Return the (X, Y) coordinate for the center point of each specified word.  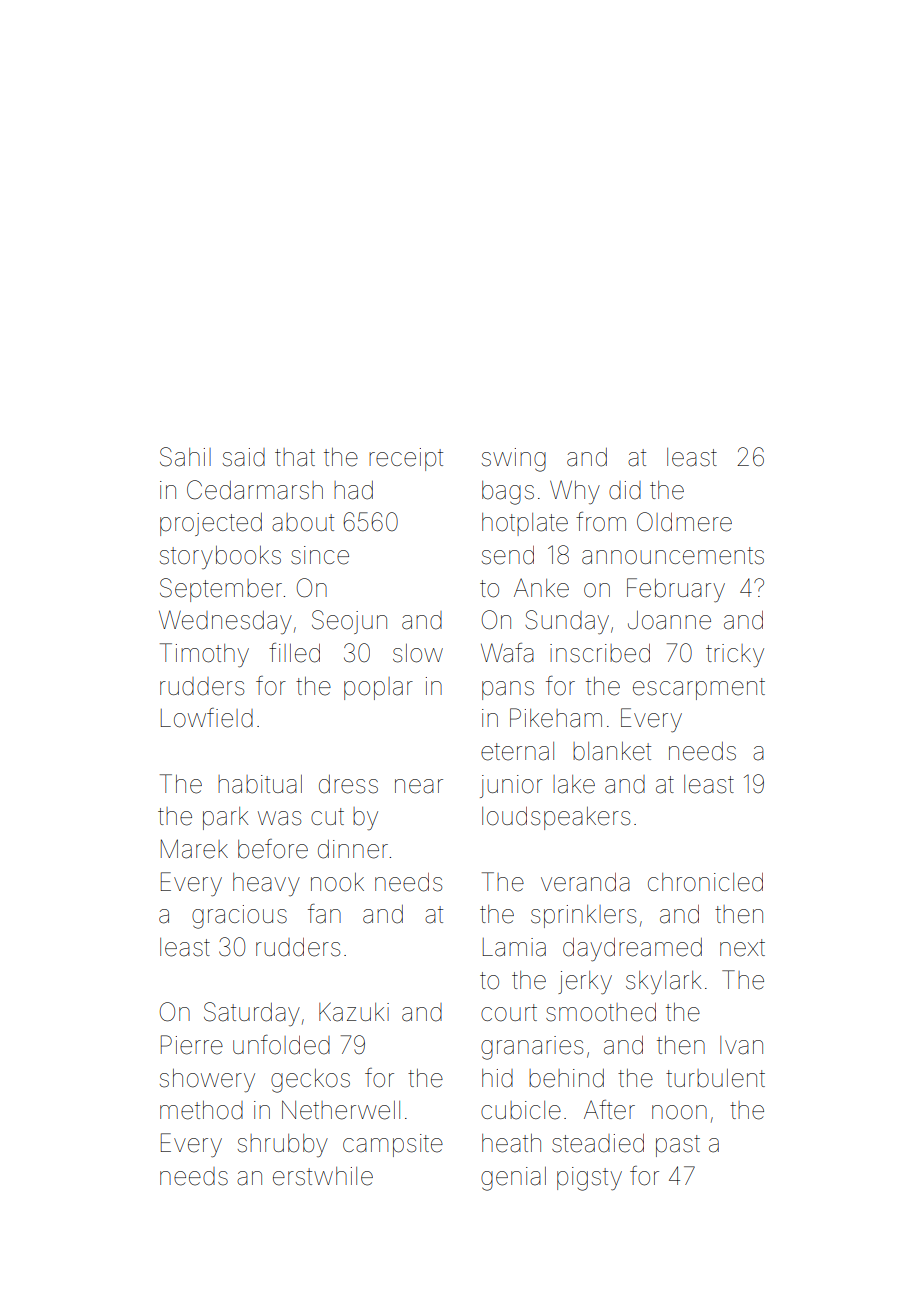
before (273, 849)
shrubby (283, 1145)
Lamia (514, 947)
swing (514, 460)
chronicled (705, 882)
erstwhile (323, 1176)
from (601, 522)
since (320, 555)
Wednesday (225, 622)
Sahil (185, 457)
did (625, 490)
